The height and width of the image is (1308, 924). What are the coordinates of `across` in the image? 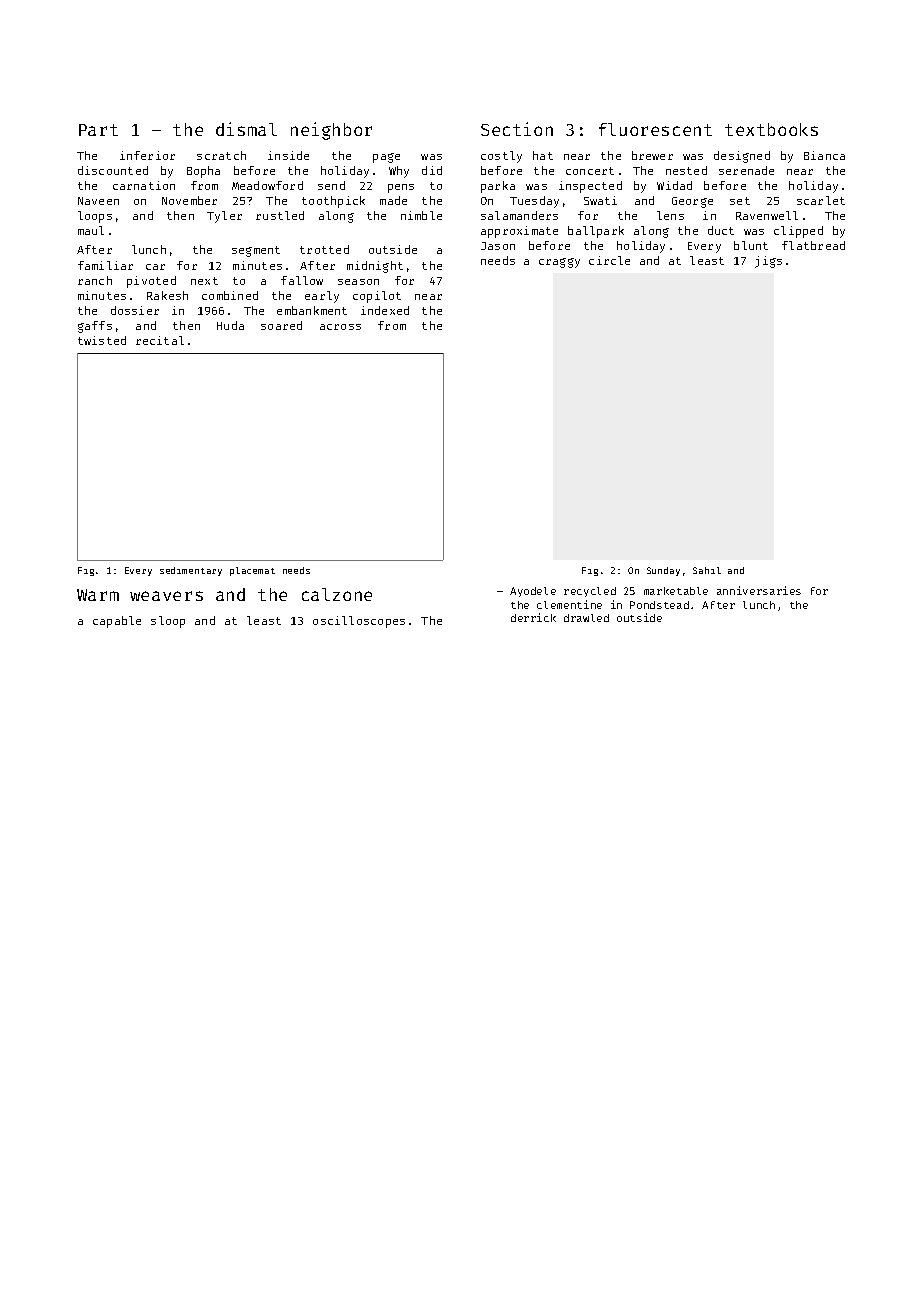 It's located at (340, 327).
